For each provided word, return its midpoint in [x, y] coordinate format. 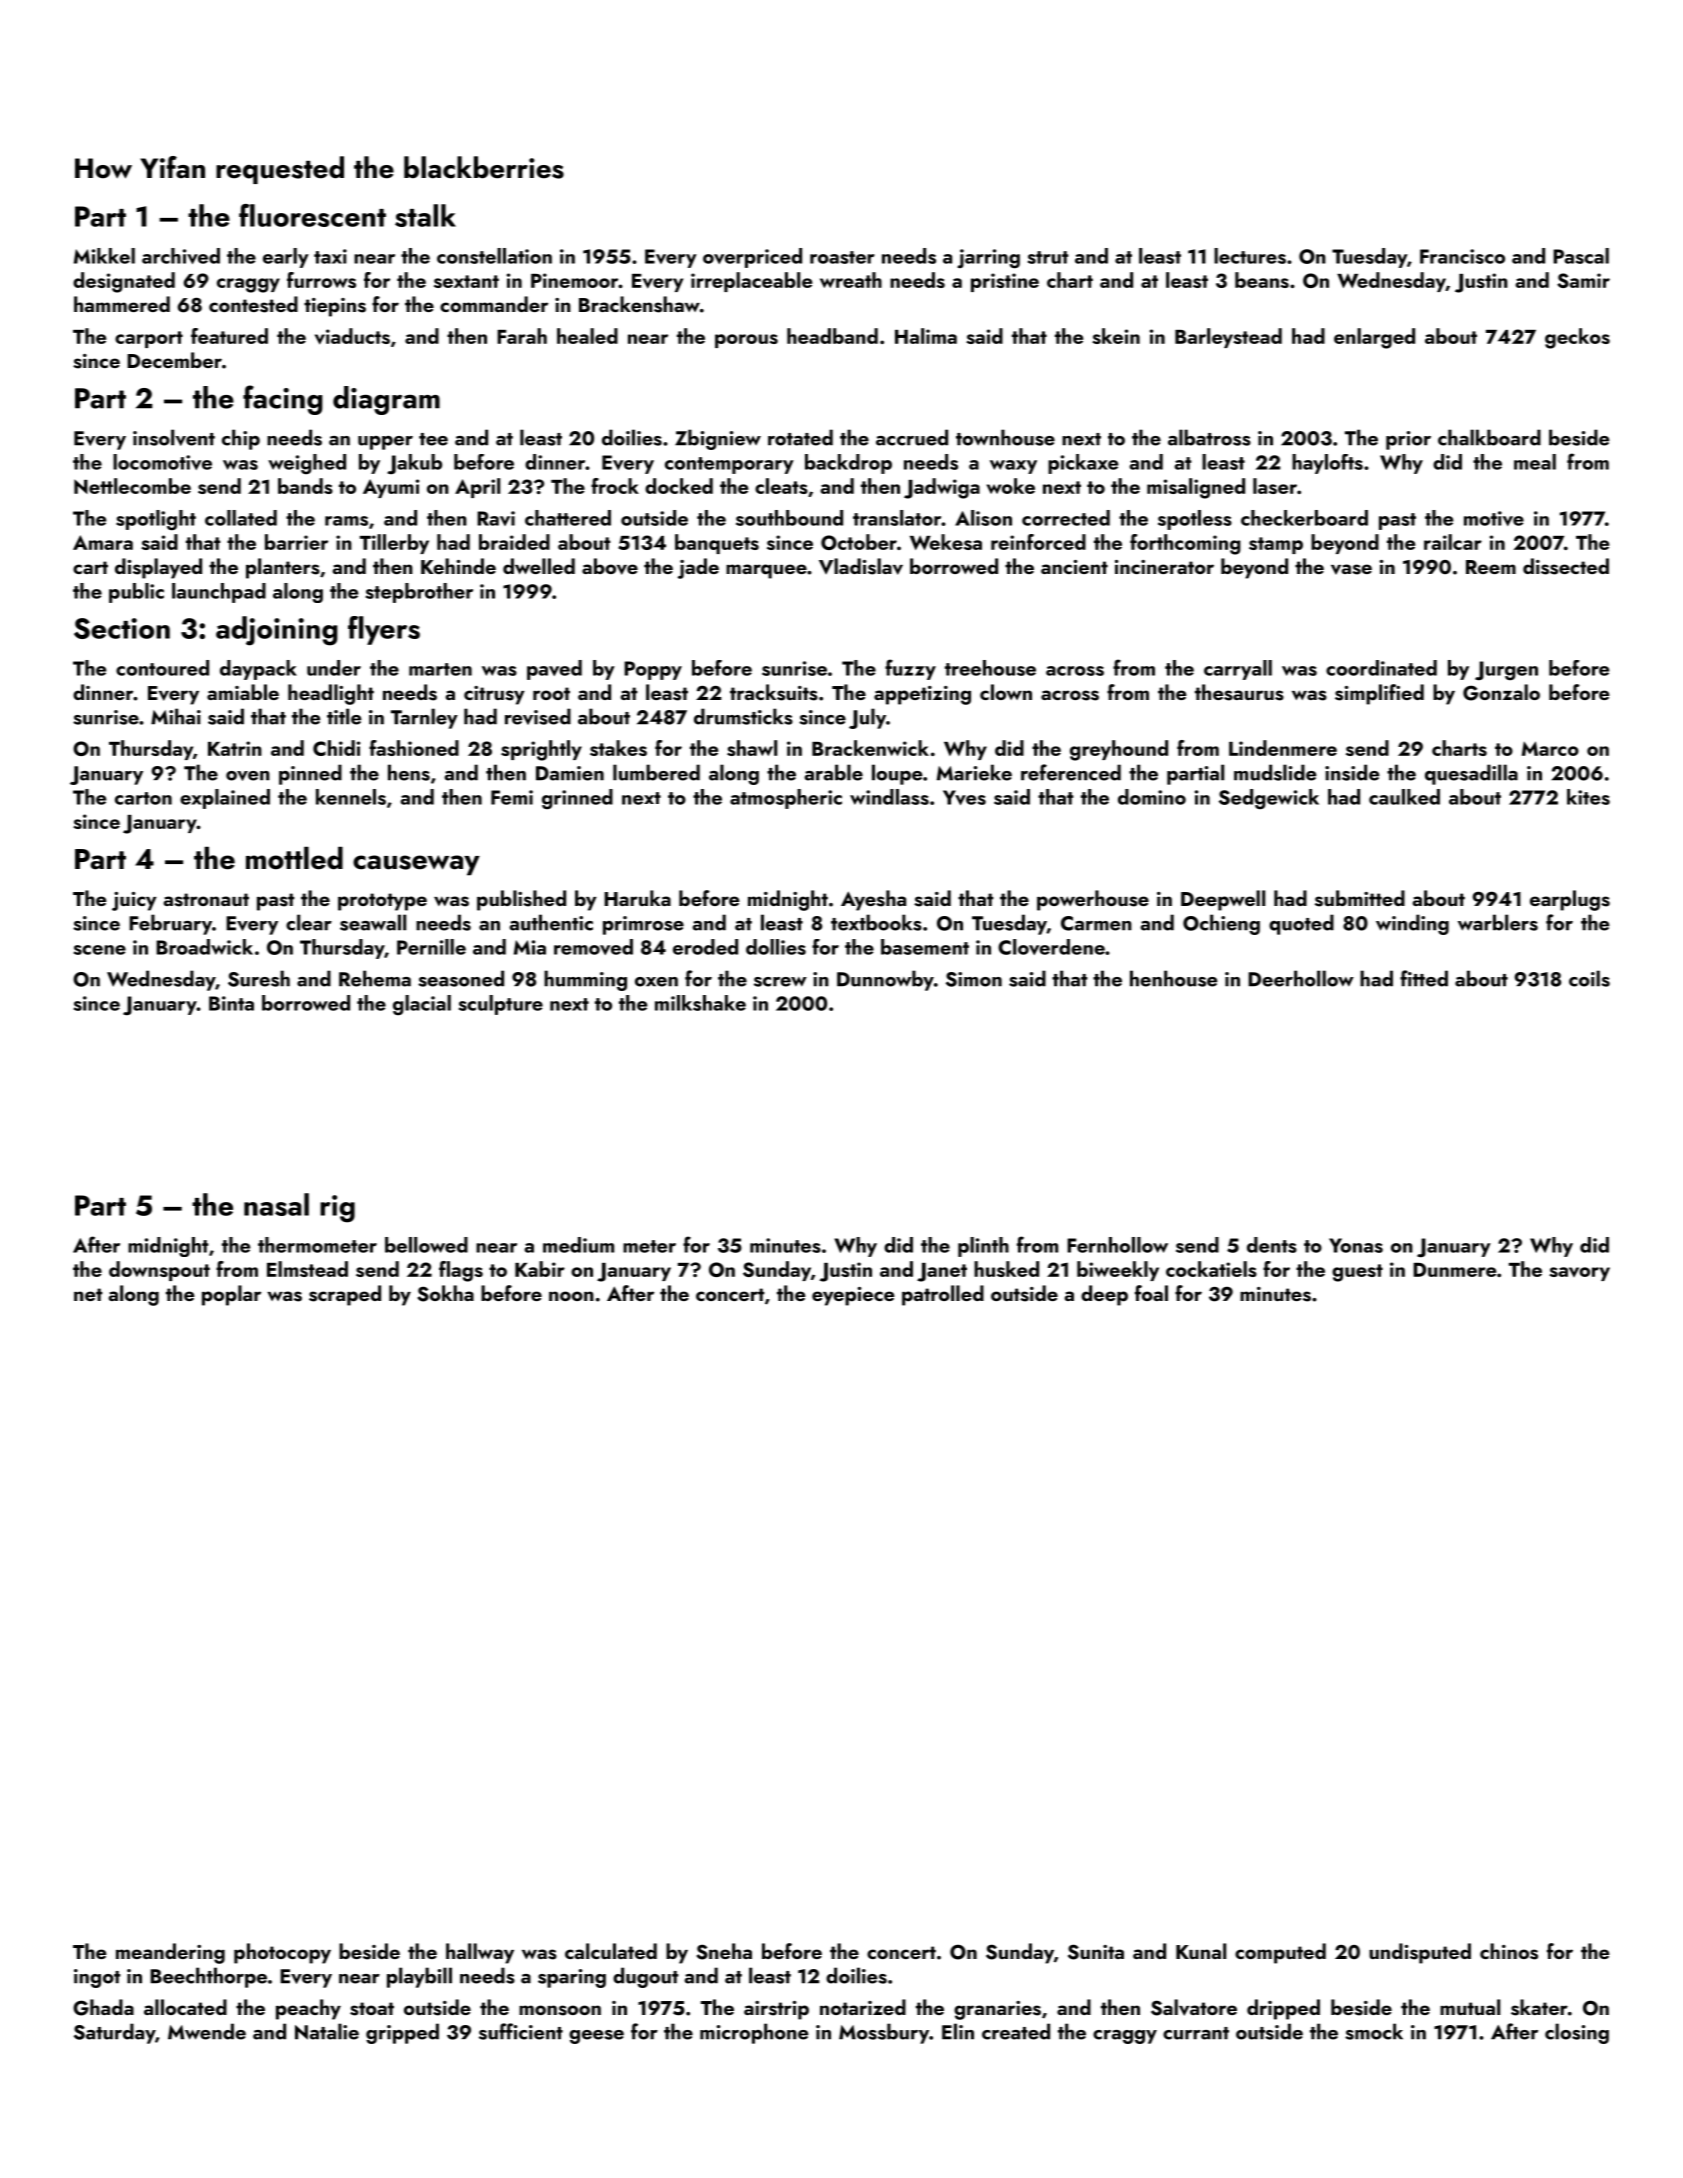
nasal [276, 1204]
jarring [988, 259]
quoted [1301, 924]
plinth [983, 1247]
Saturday [114, 2033]
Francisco [1462, 256]
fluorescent [312, 215]
